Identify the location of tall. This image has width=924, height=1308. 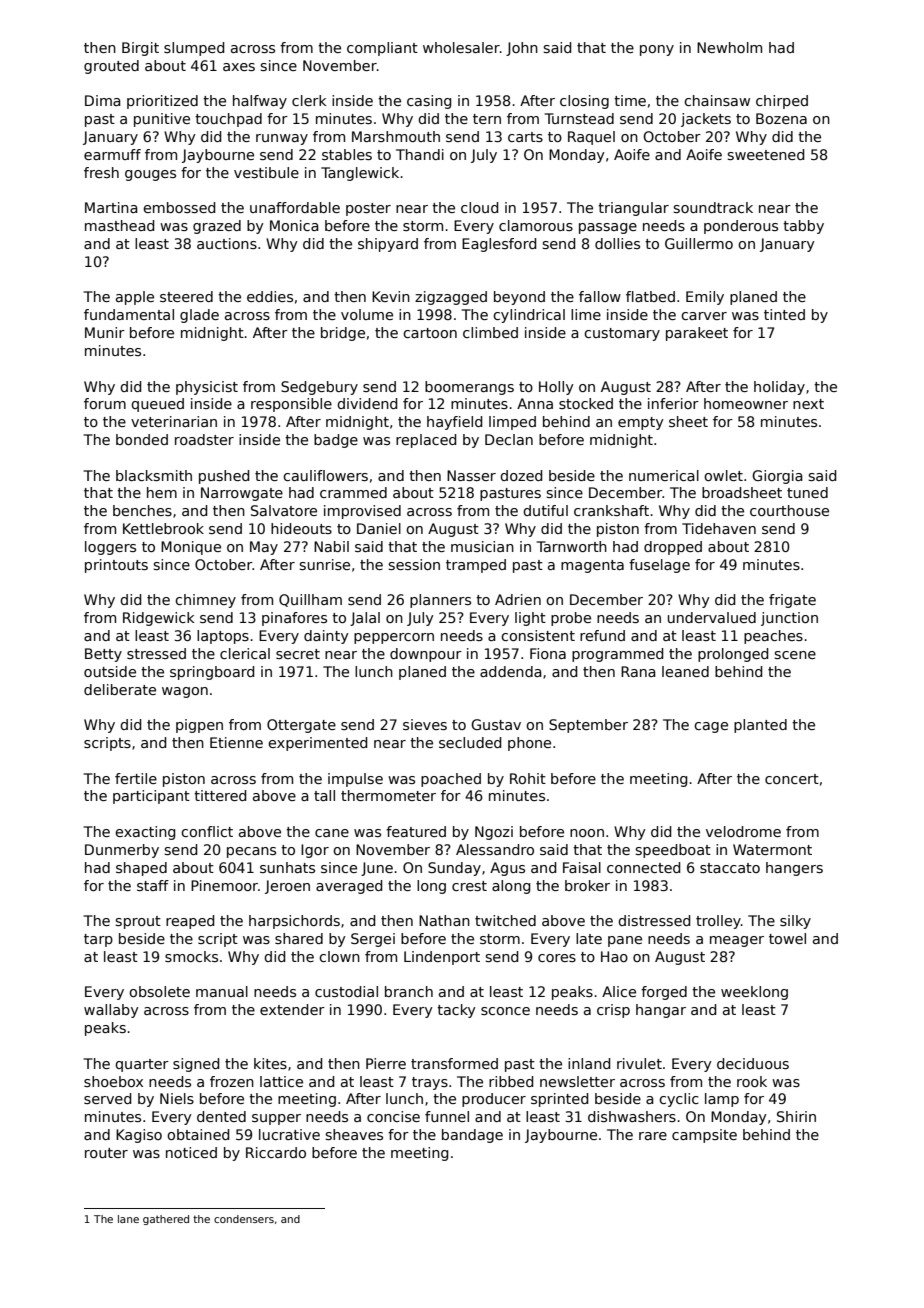
(324, 795).
